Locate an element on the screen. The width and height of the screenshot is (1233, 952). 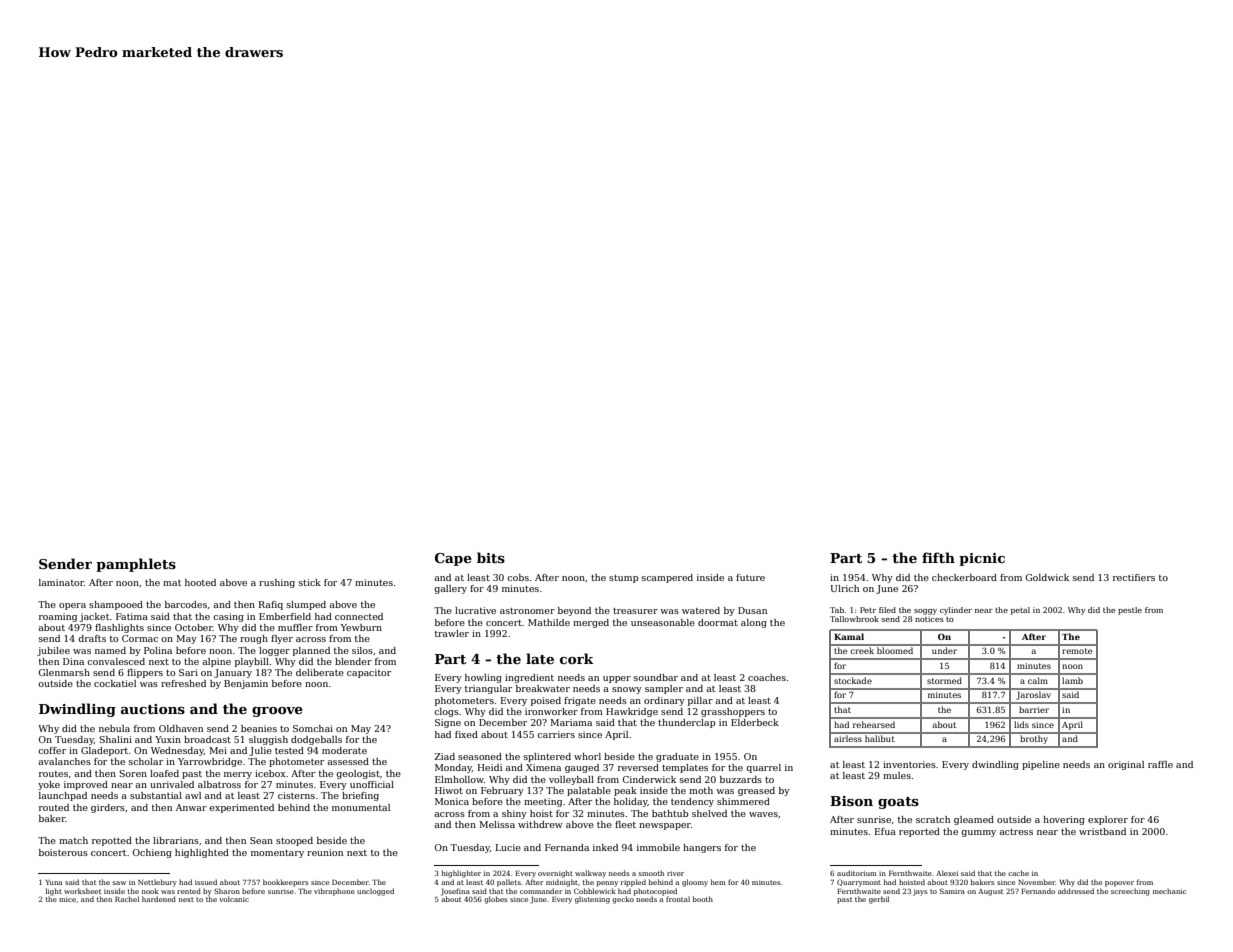
loafed is located at coordinates (164, 773).
